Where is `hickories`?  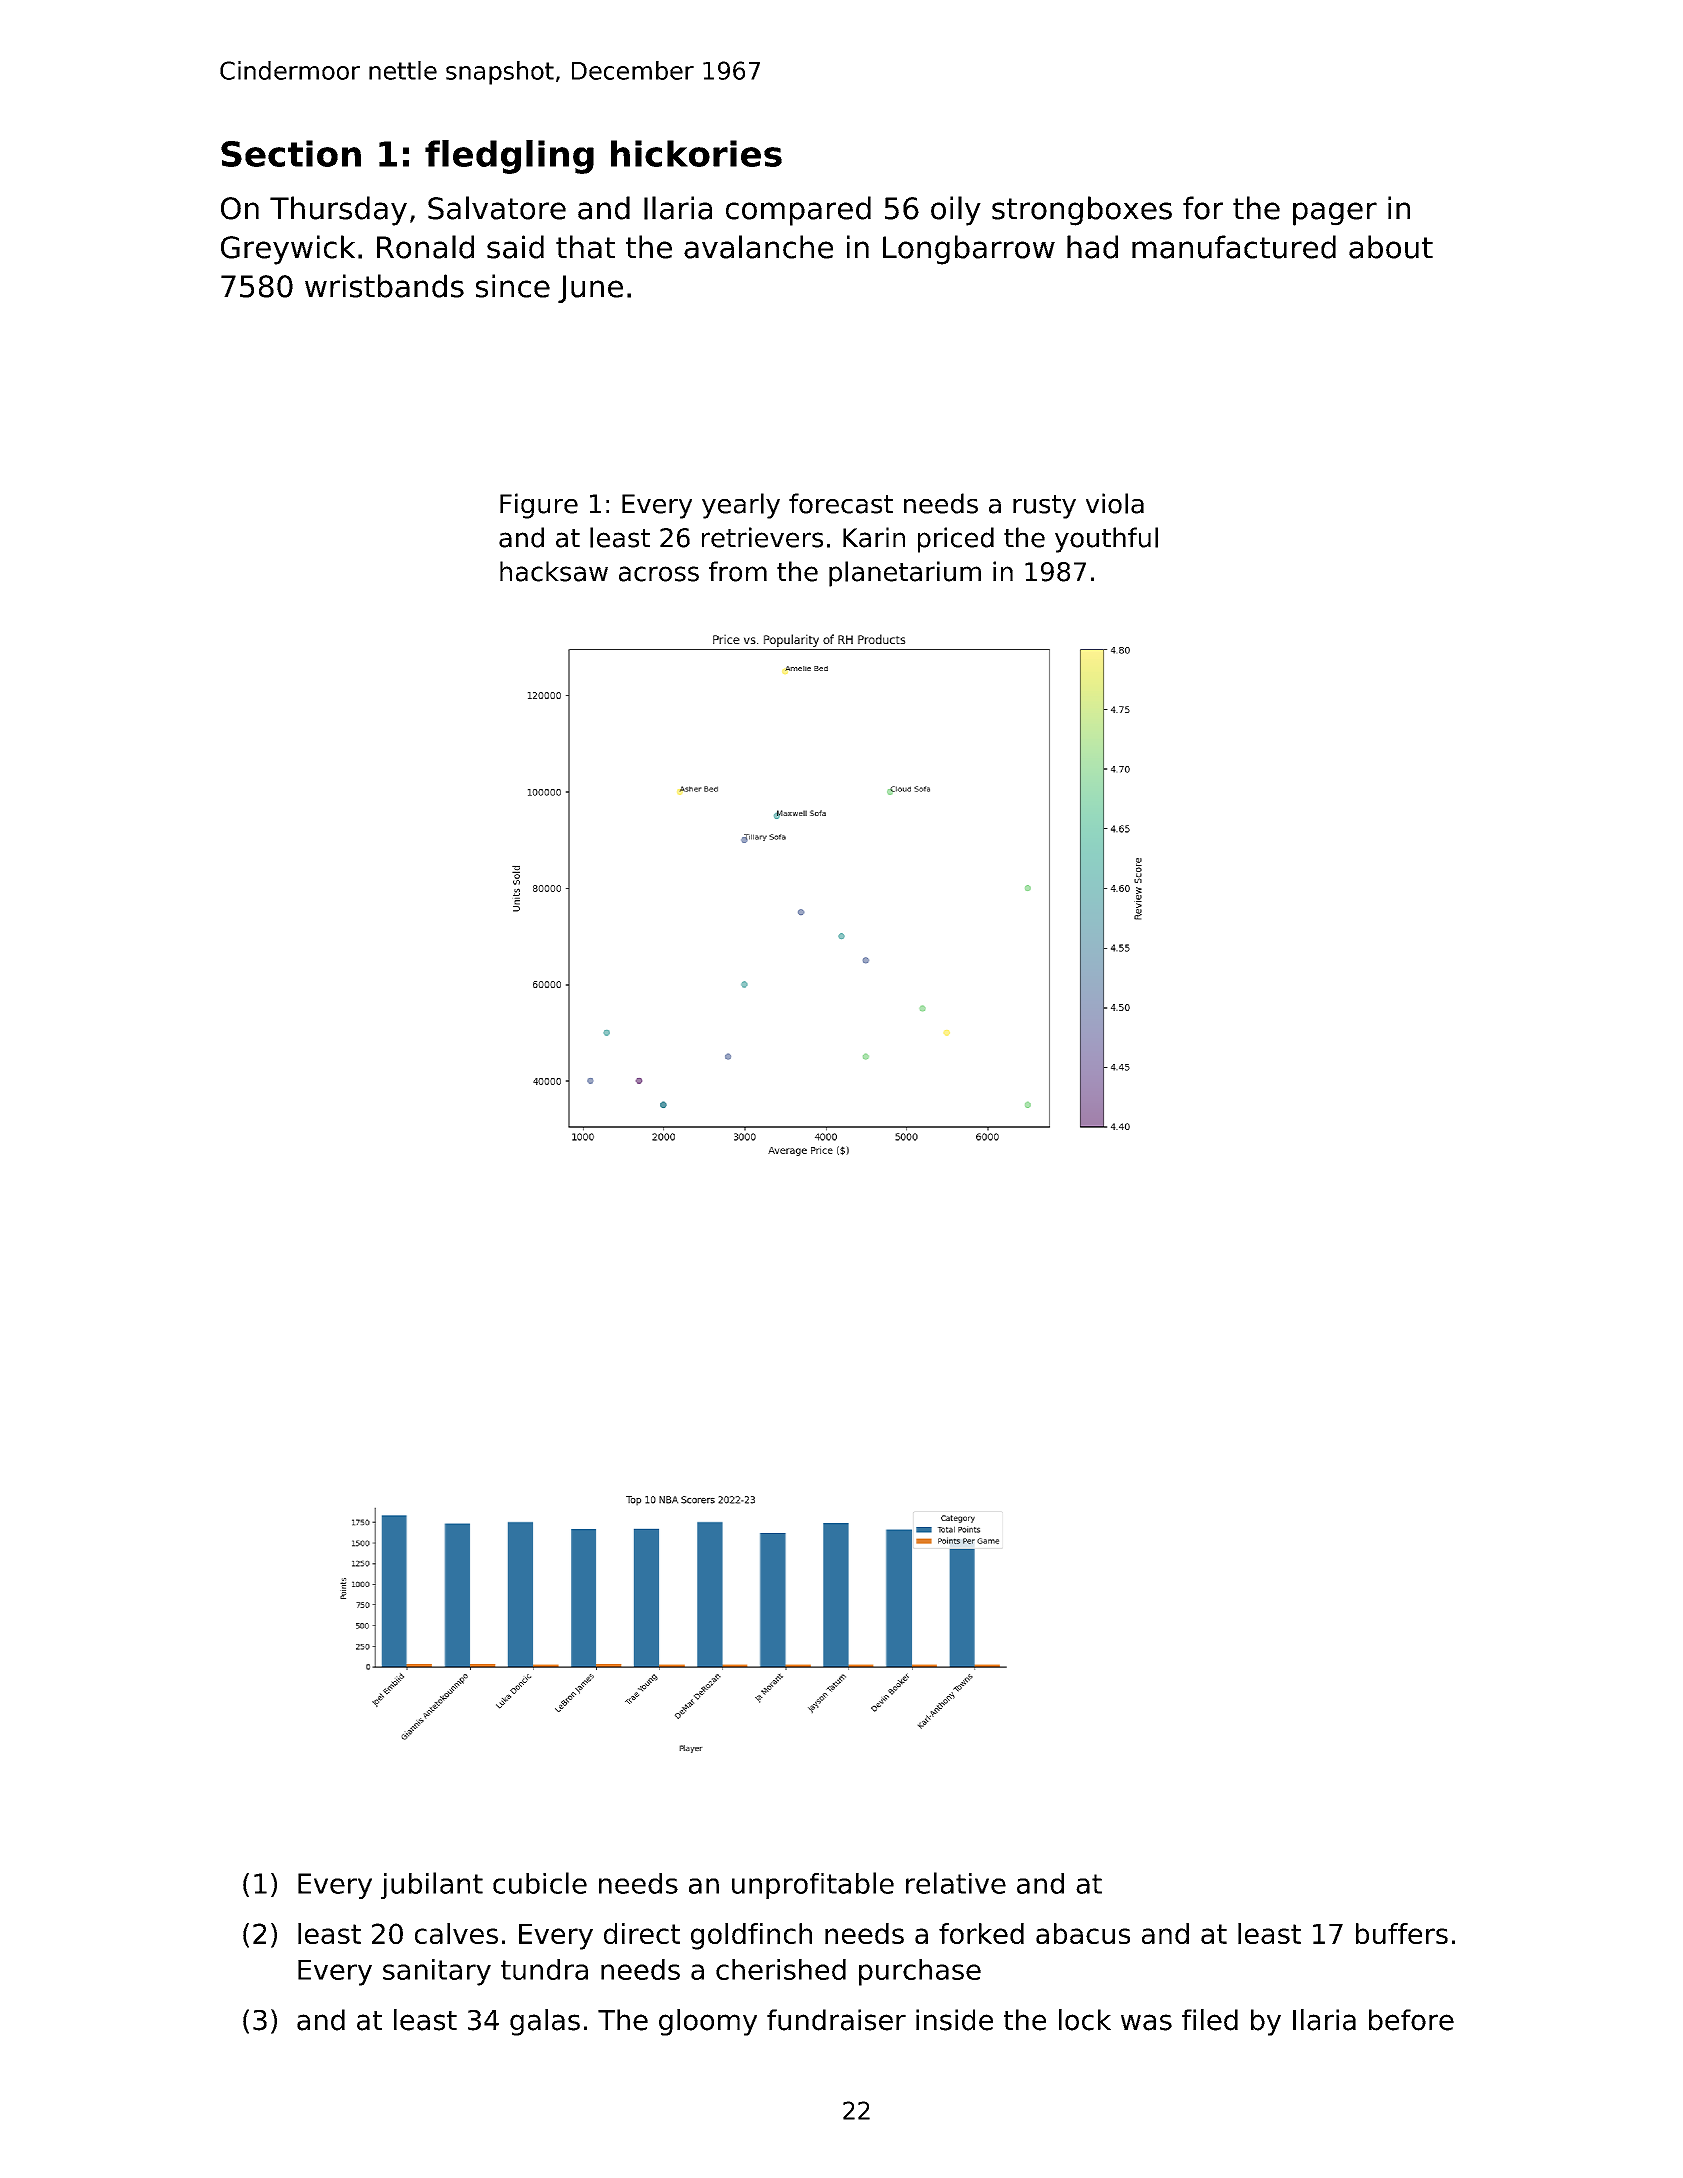
hickories is located at coordinates (696, 153).
